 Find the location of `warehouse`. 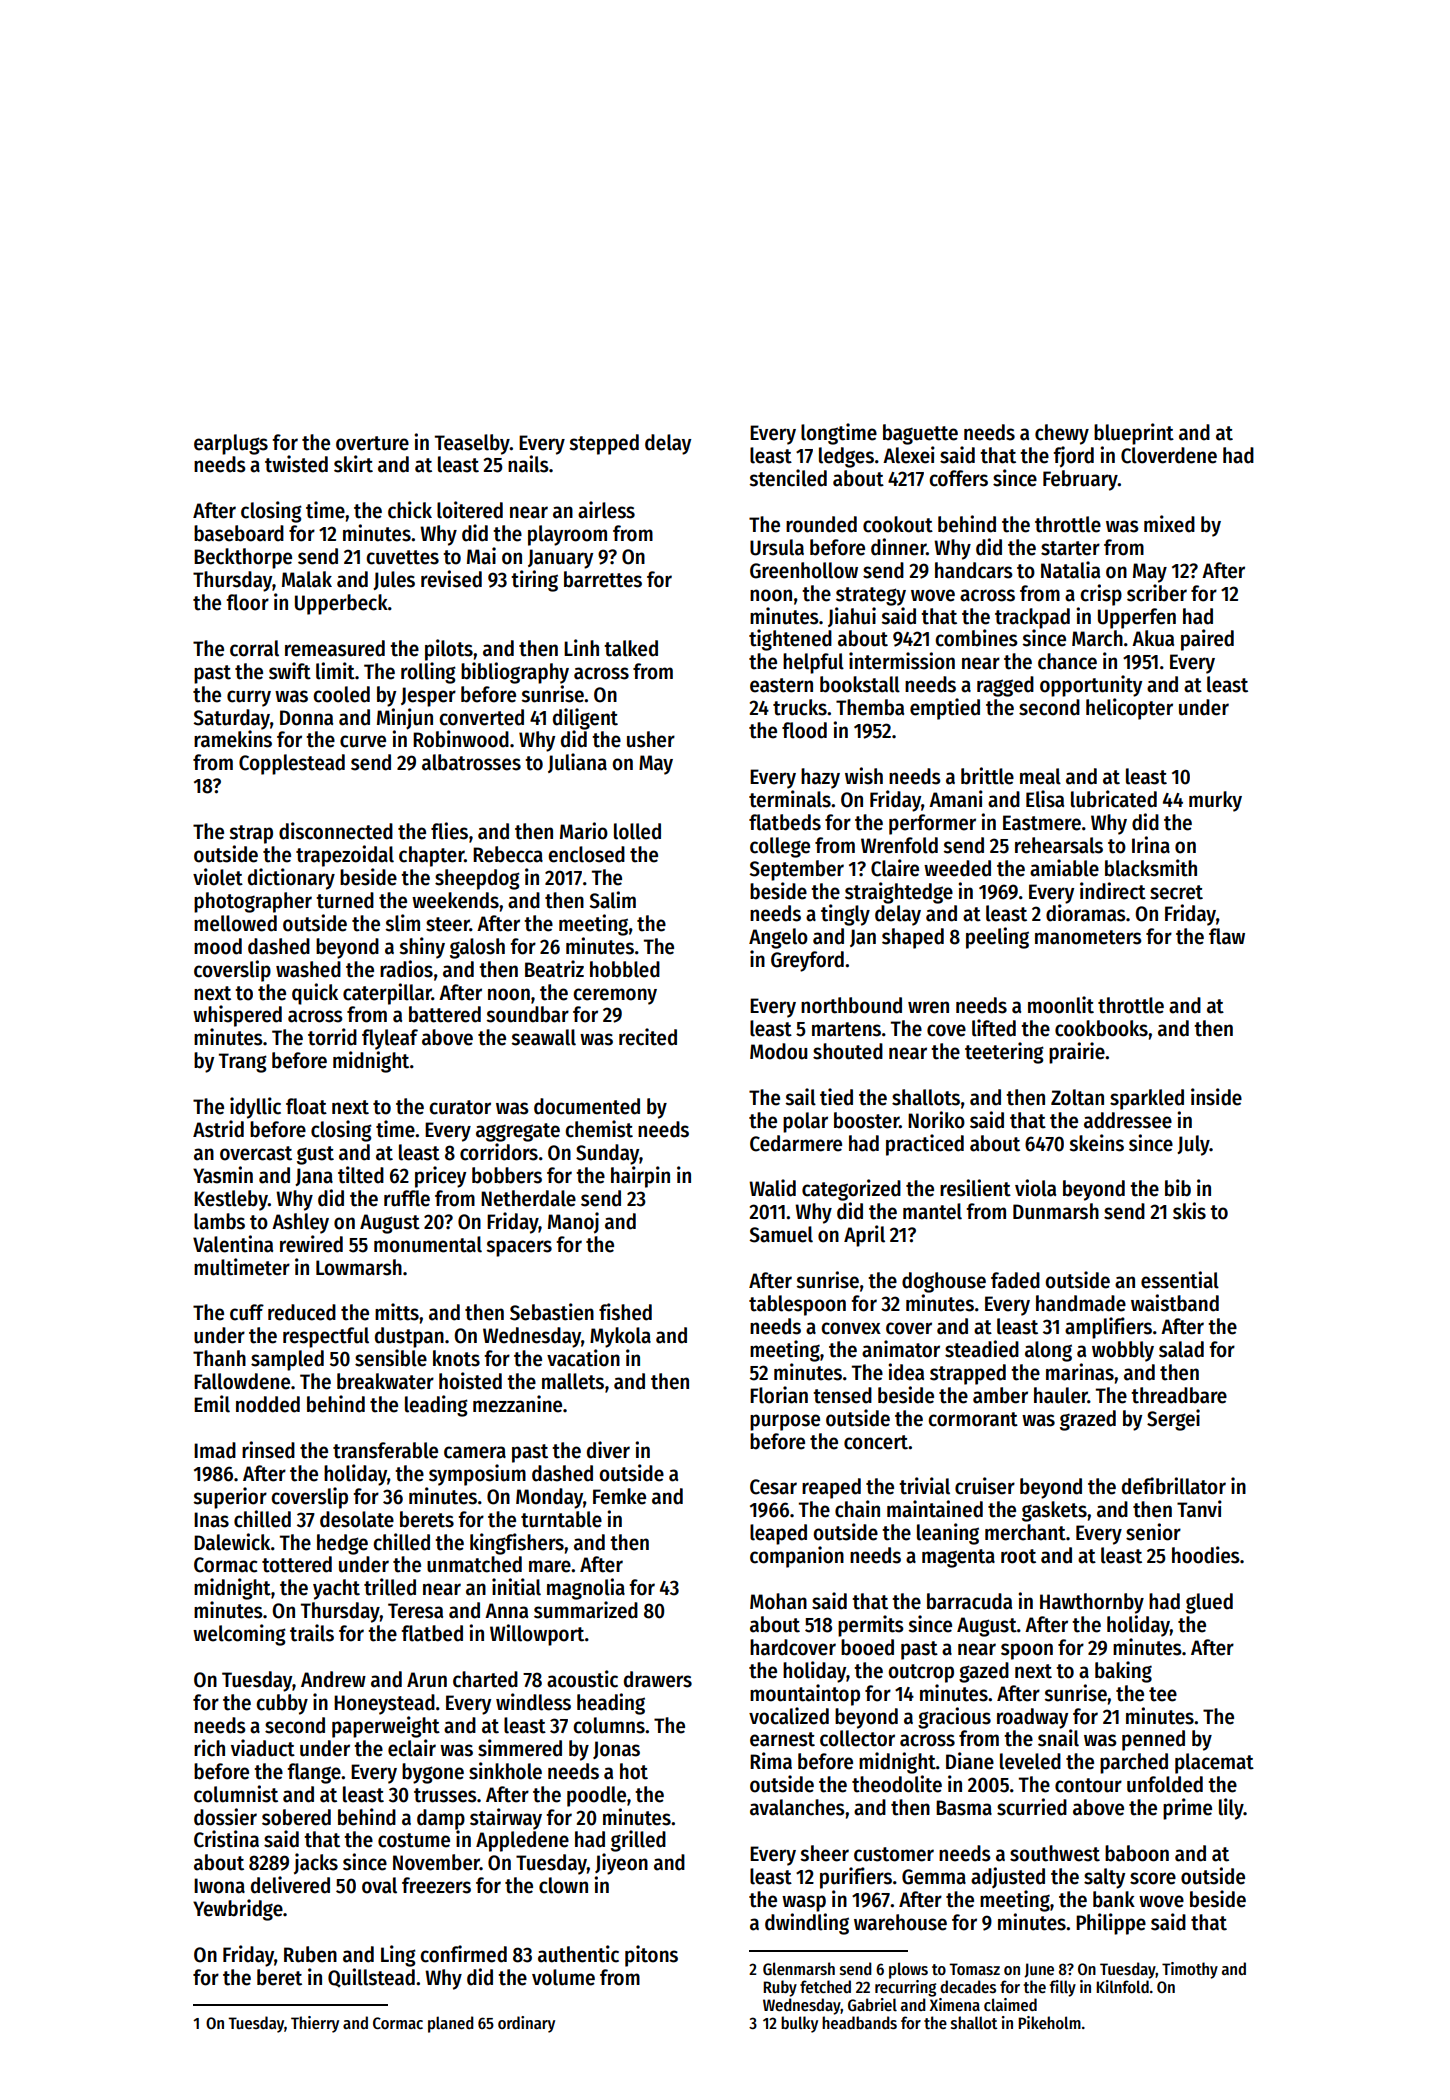

warehouse is located at coordinates (900, 1922).
